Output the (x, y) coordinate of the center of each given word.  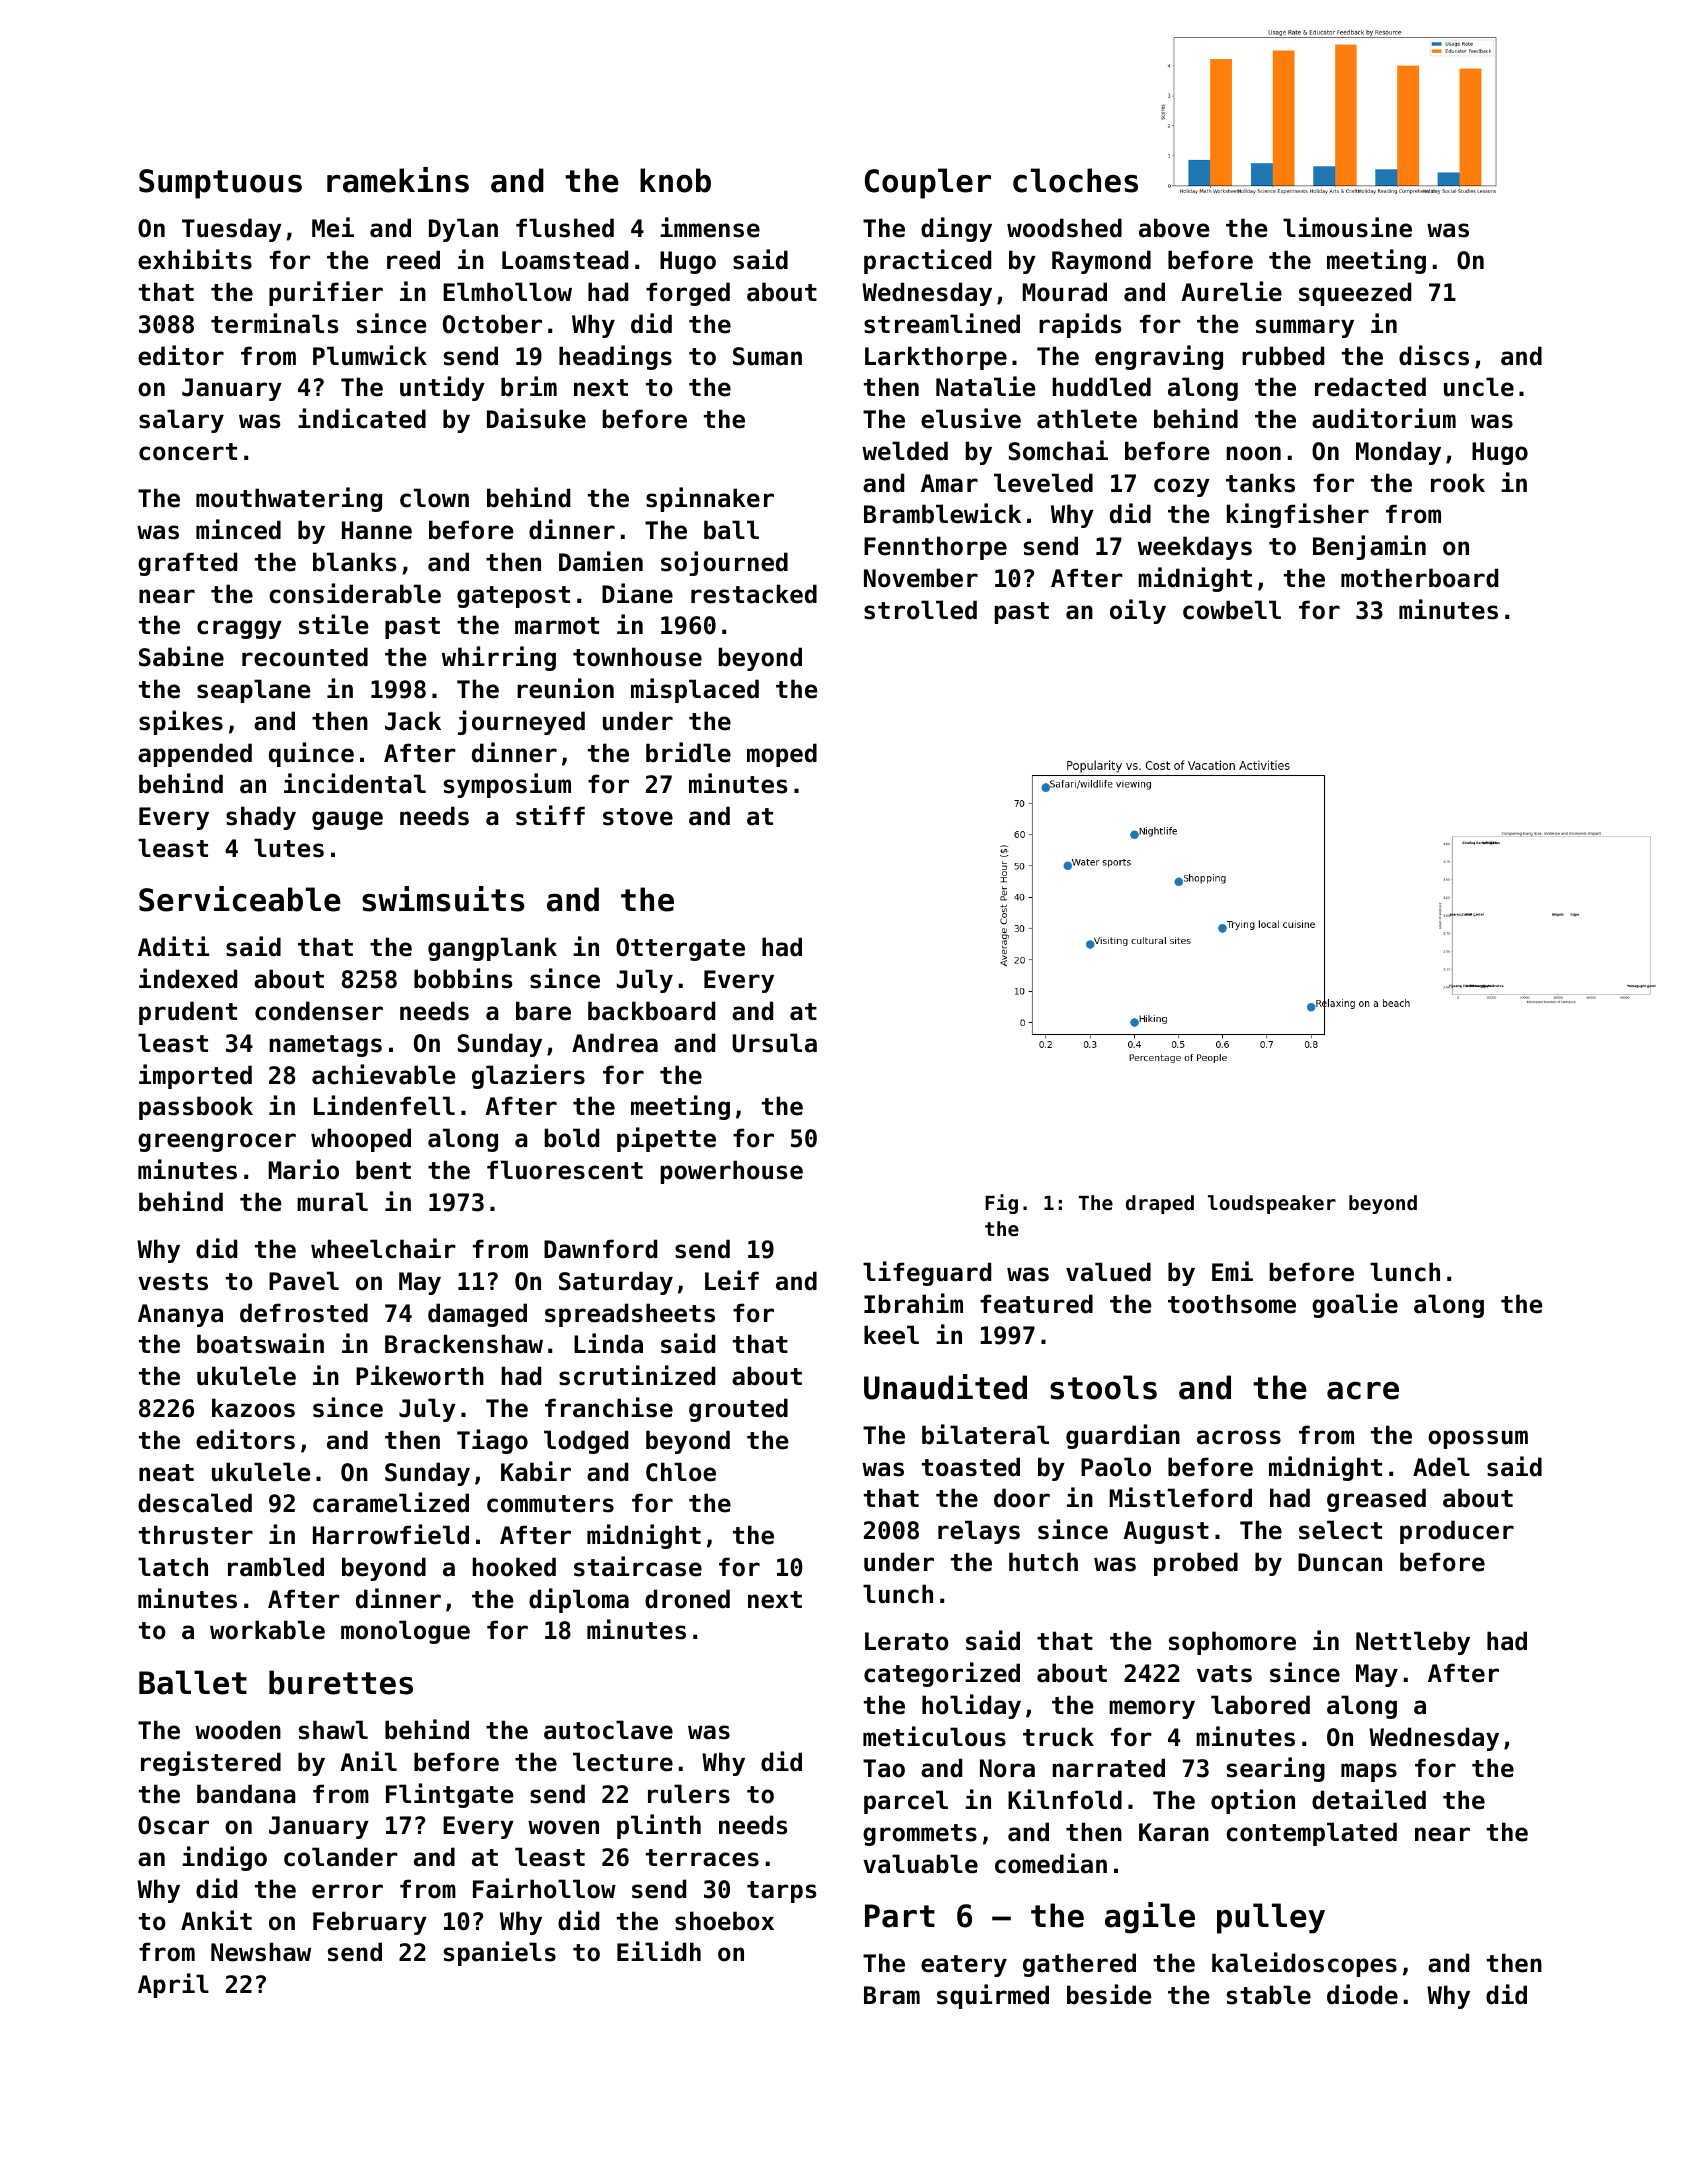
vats (1224, 1674)
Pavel (304, 1281)
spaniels (500, 1953)
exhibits (195, 259)
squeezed (1355, 294)
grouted (738, 1410)
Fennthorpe (935, 548)
